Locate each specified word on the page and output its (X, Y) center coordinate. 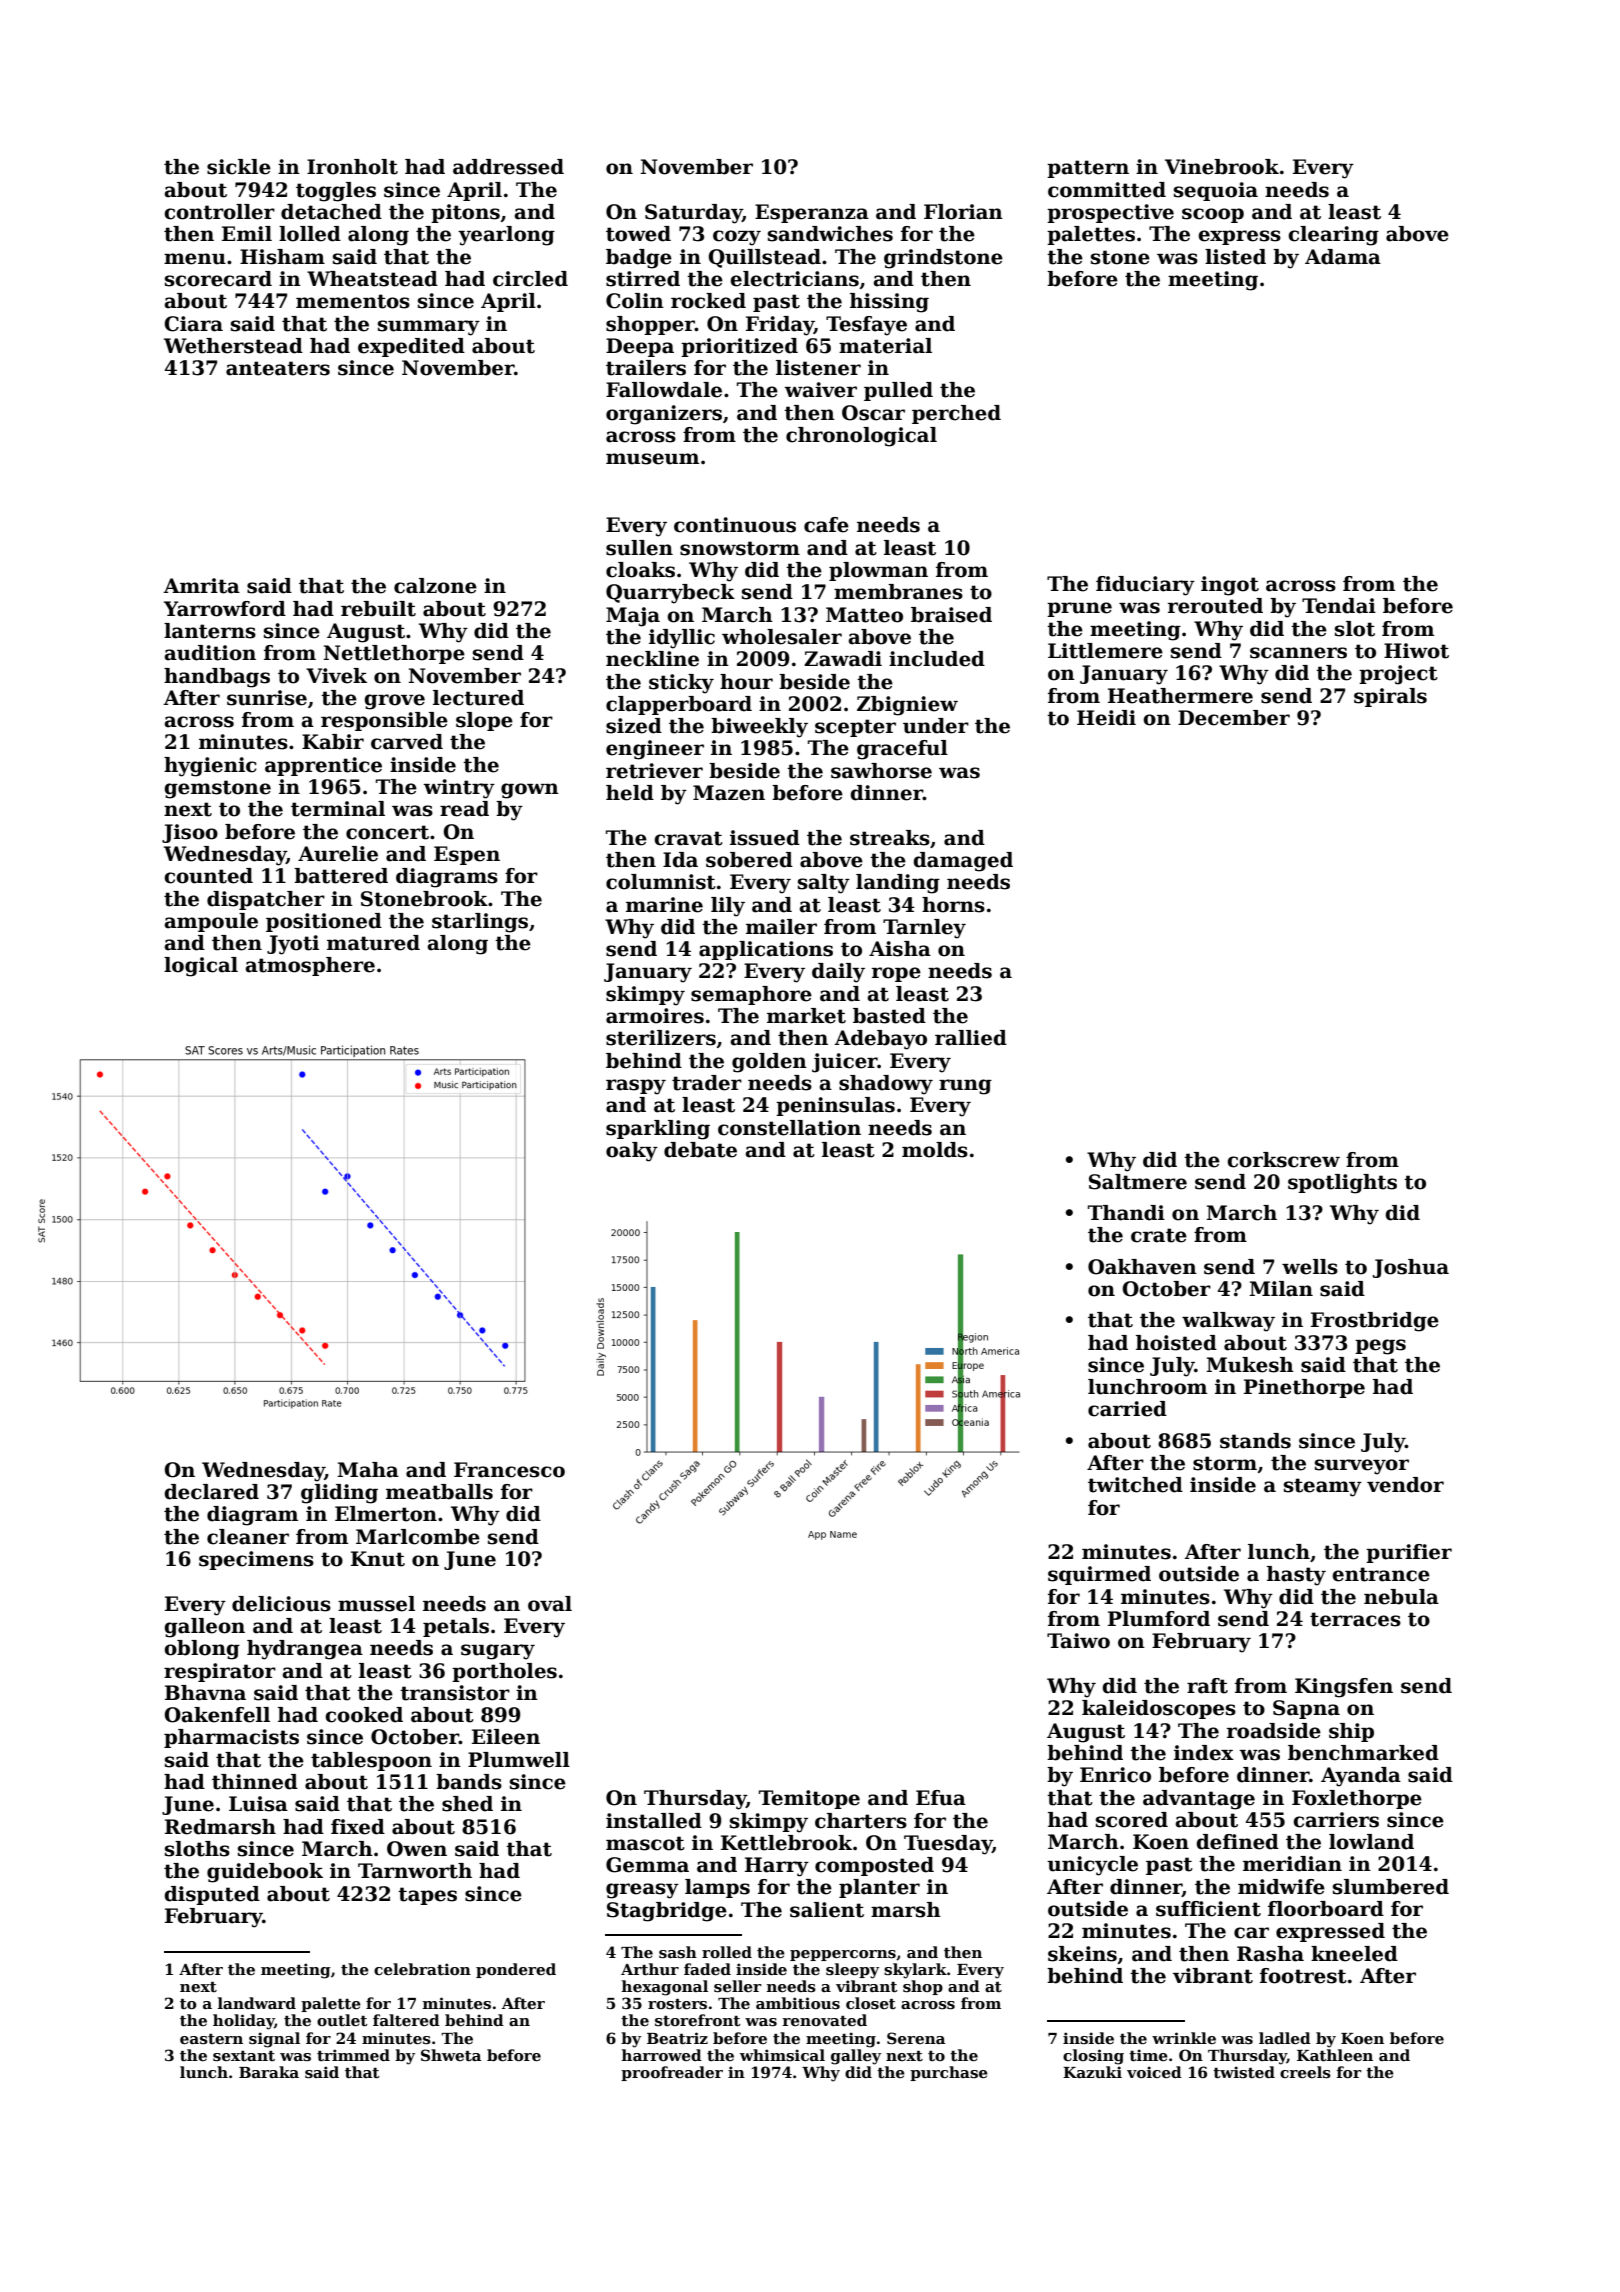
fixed (358, 1827)
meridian (1292, 1864)
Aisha (900, 949)
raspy (636, 1087)
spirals (1390, 697)
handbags (217, 678)
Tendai (1339, 606)
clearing (1333, 236)
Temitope (809, 1799)
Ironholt (352, 167)
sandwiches (830, 234)
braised (951, 615)
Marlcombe (418, 1537)
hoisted (1176, 1343)
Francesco (509, 1470)
